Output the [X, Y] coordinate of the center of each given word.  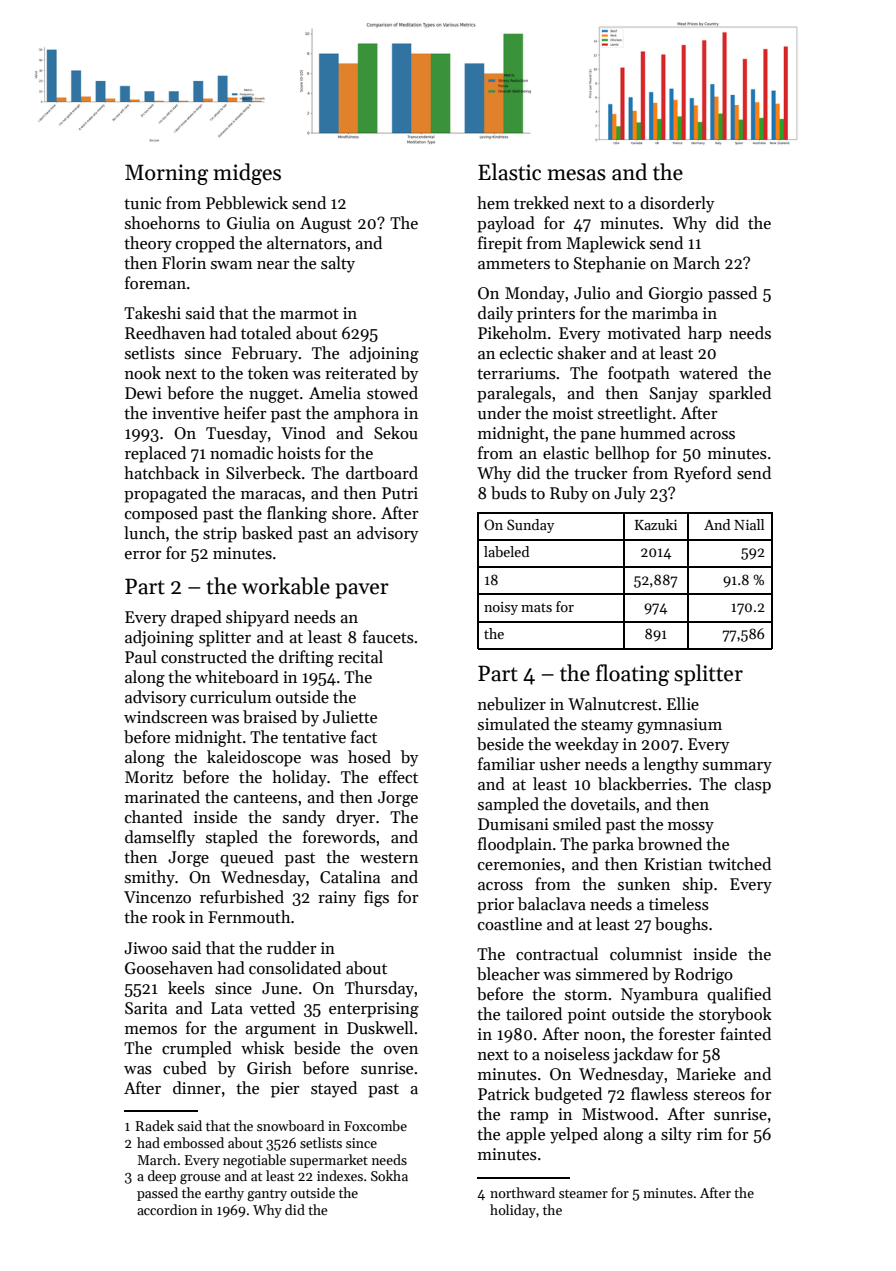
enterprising [374, 1010]
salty [338, 264]
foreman [155, 283]
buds [509, 493]
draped [196, 618]
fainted [745, 1034]
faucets [388, 637]
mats [536, 607]
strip [220, 535]
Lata [227, 1008]
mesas [577, 175]
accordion [167, 1209]
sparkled [740, 394]
